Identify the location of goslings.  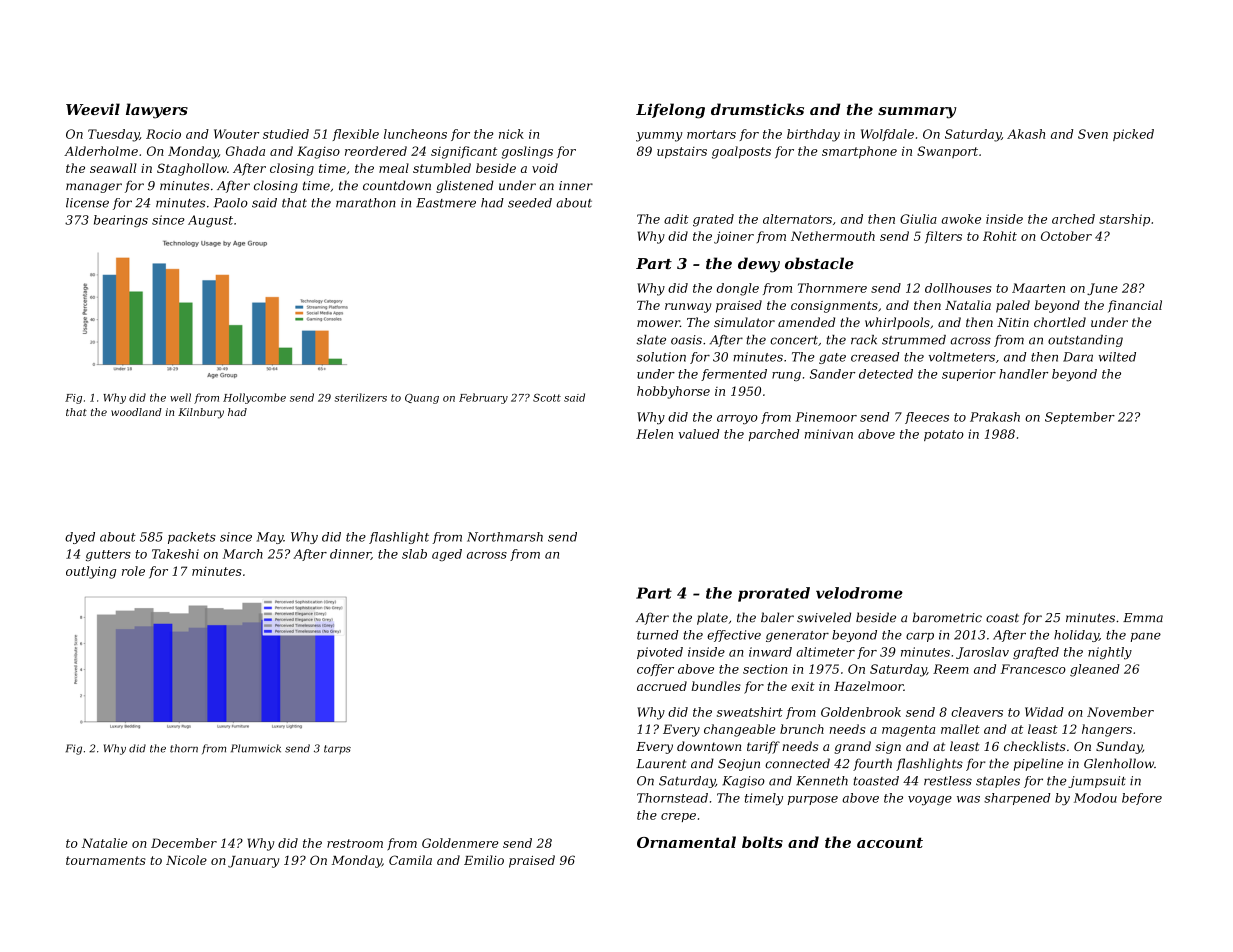
(527, 152).
